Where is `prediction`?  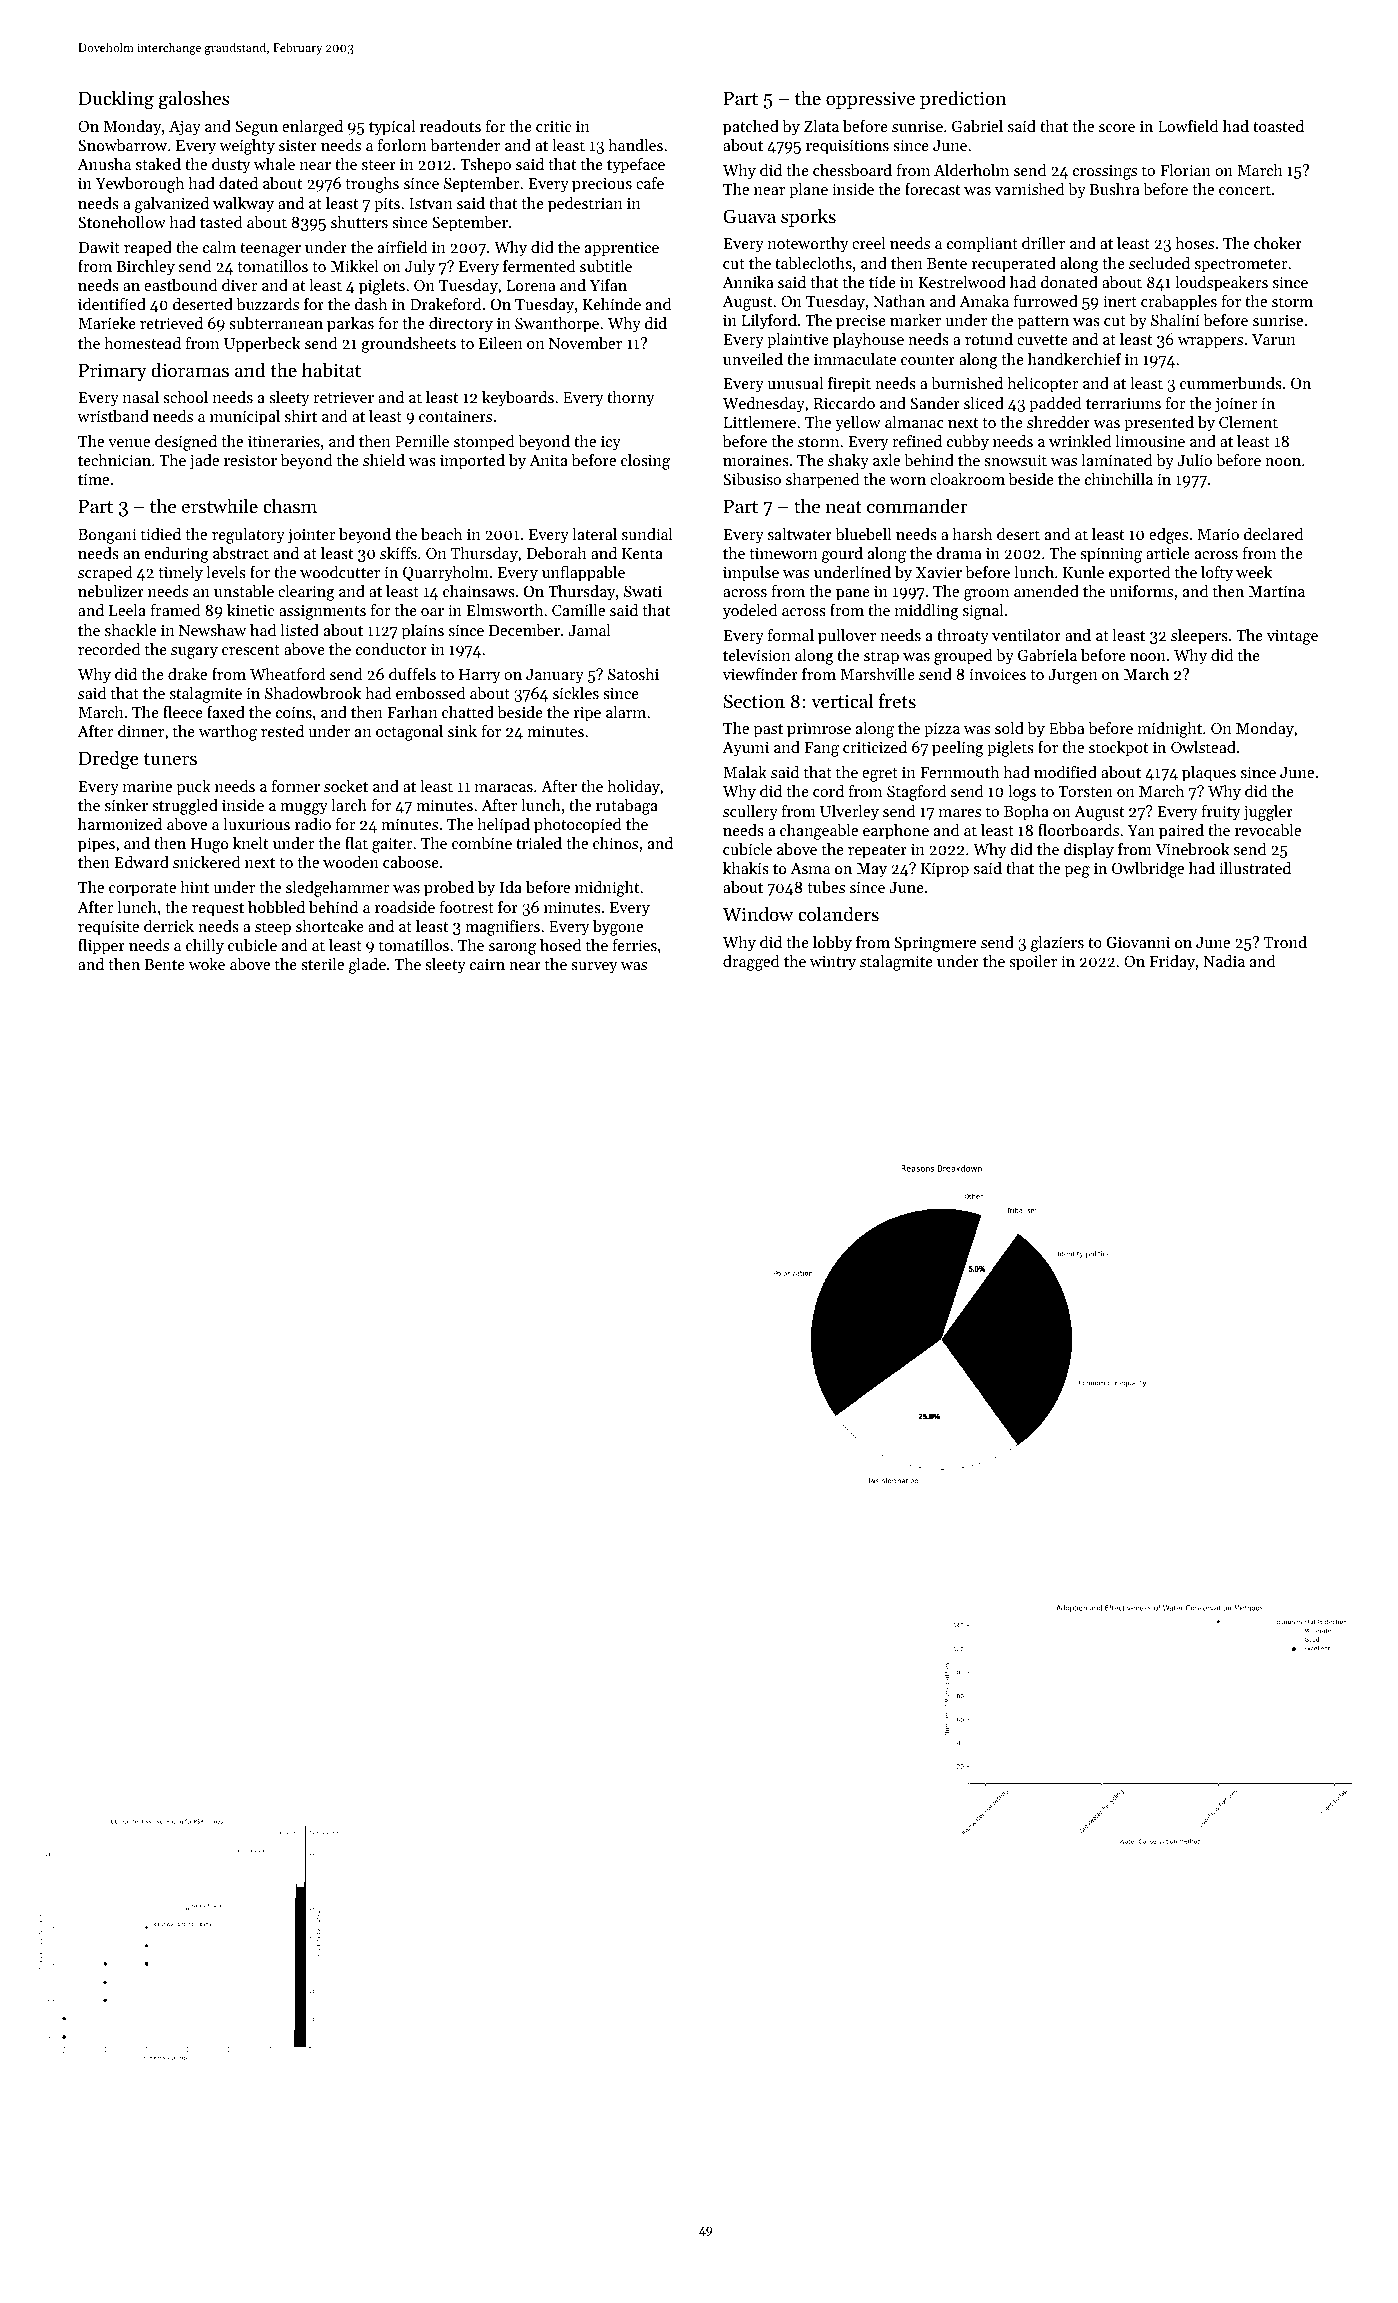 prediction is located at coordinates (963, 99).
